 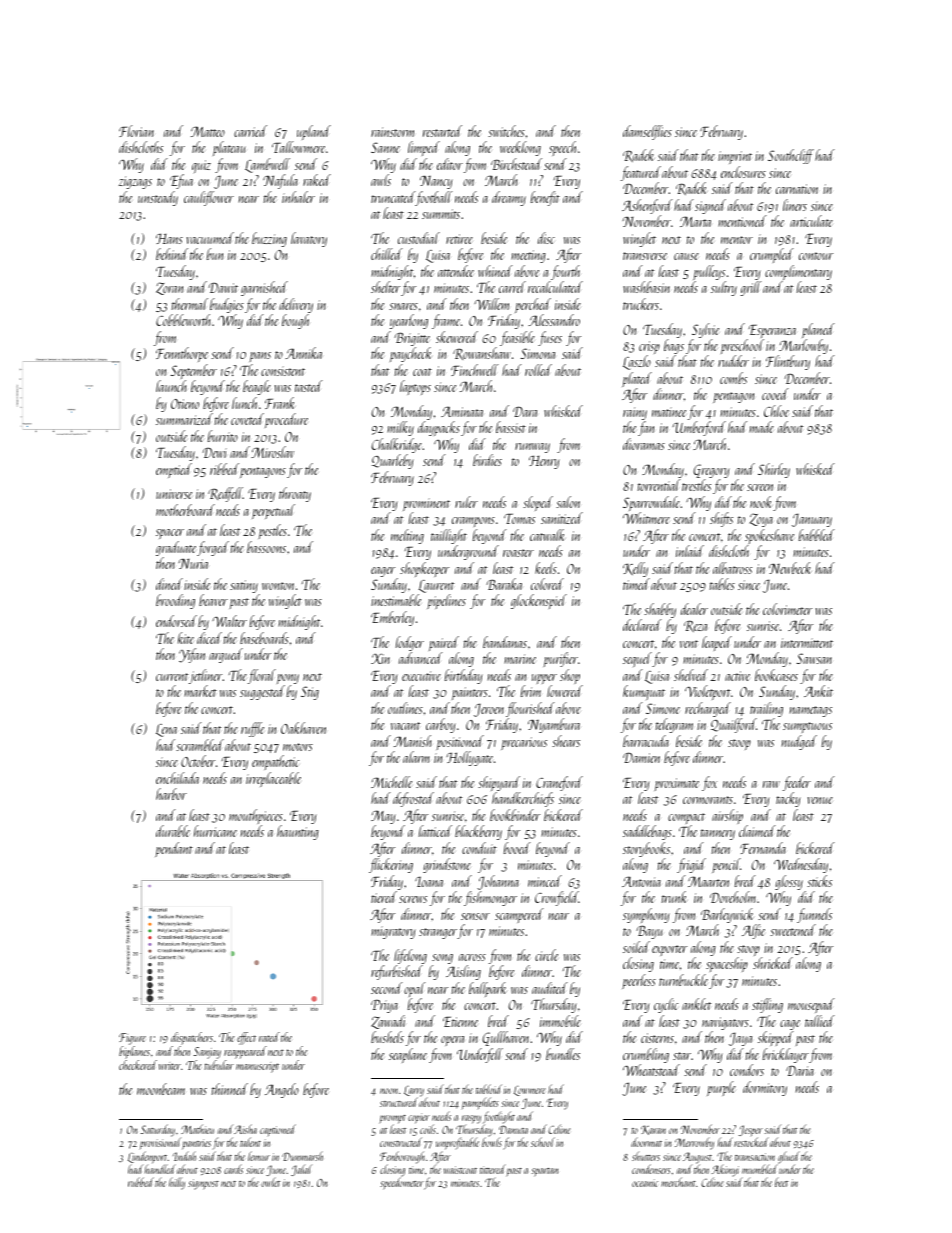 What do you see at coordinates (773, 963) in the image?
I see `shrieked` at bounding box center [773, 963].
